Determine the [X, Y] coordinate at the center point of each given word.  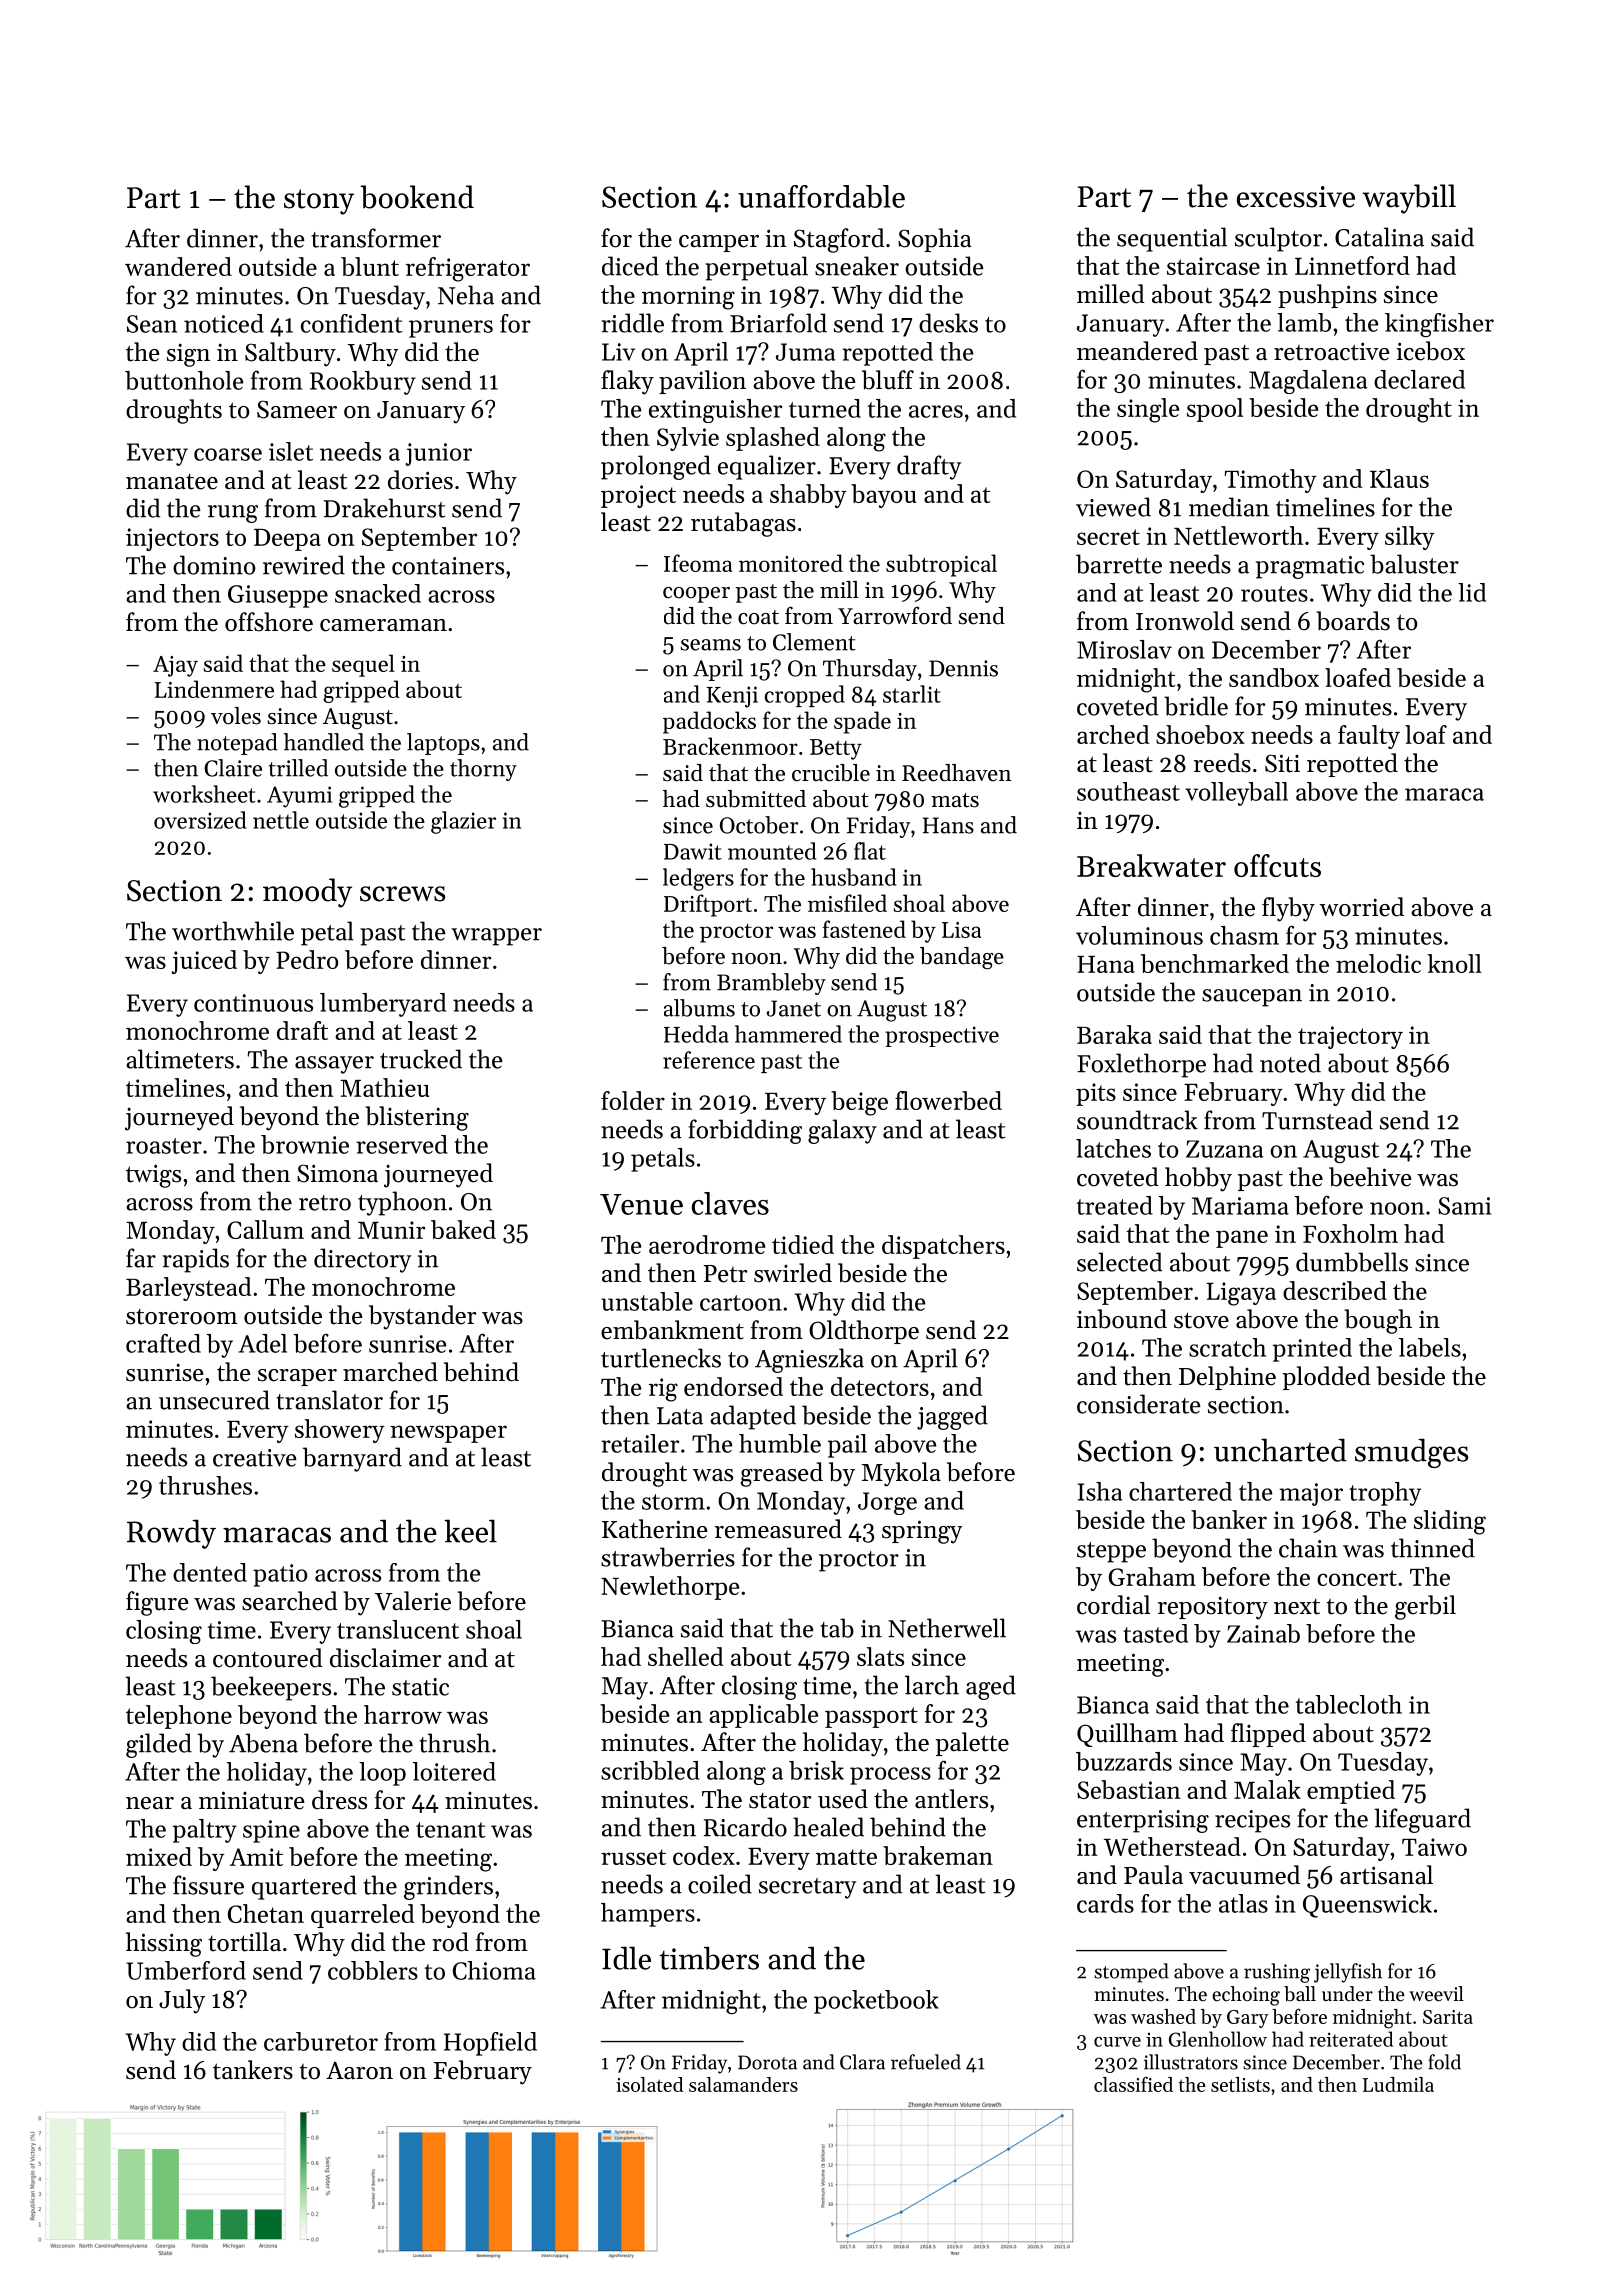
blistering [417, 1118]
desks [948, 323]
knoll [1454, 963]
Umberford [186, 1970]
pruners [451, 329]
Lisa [961, 930]
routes [1274, 594]
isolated [650, 2084]
